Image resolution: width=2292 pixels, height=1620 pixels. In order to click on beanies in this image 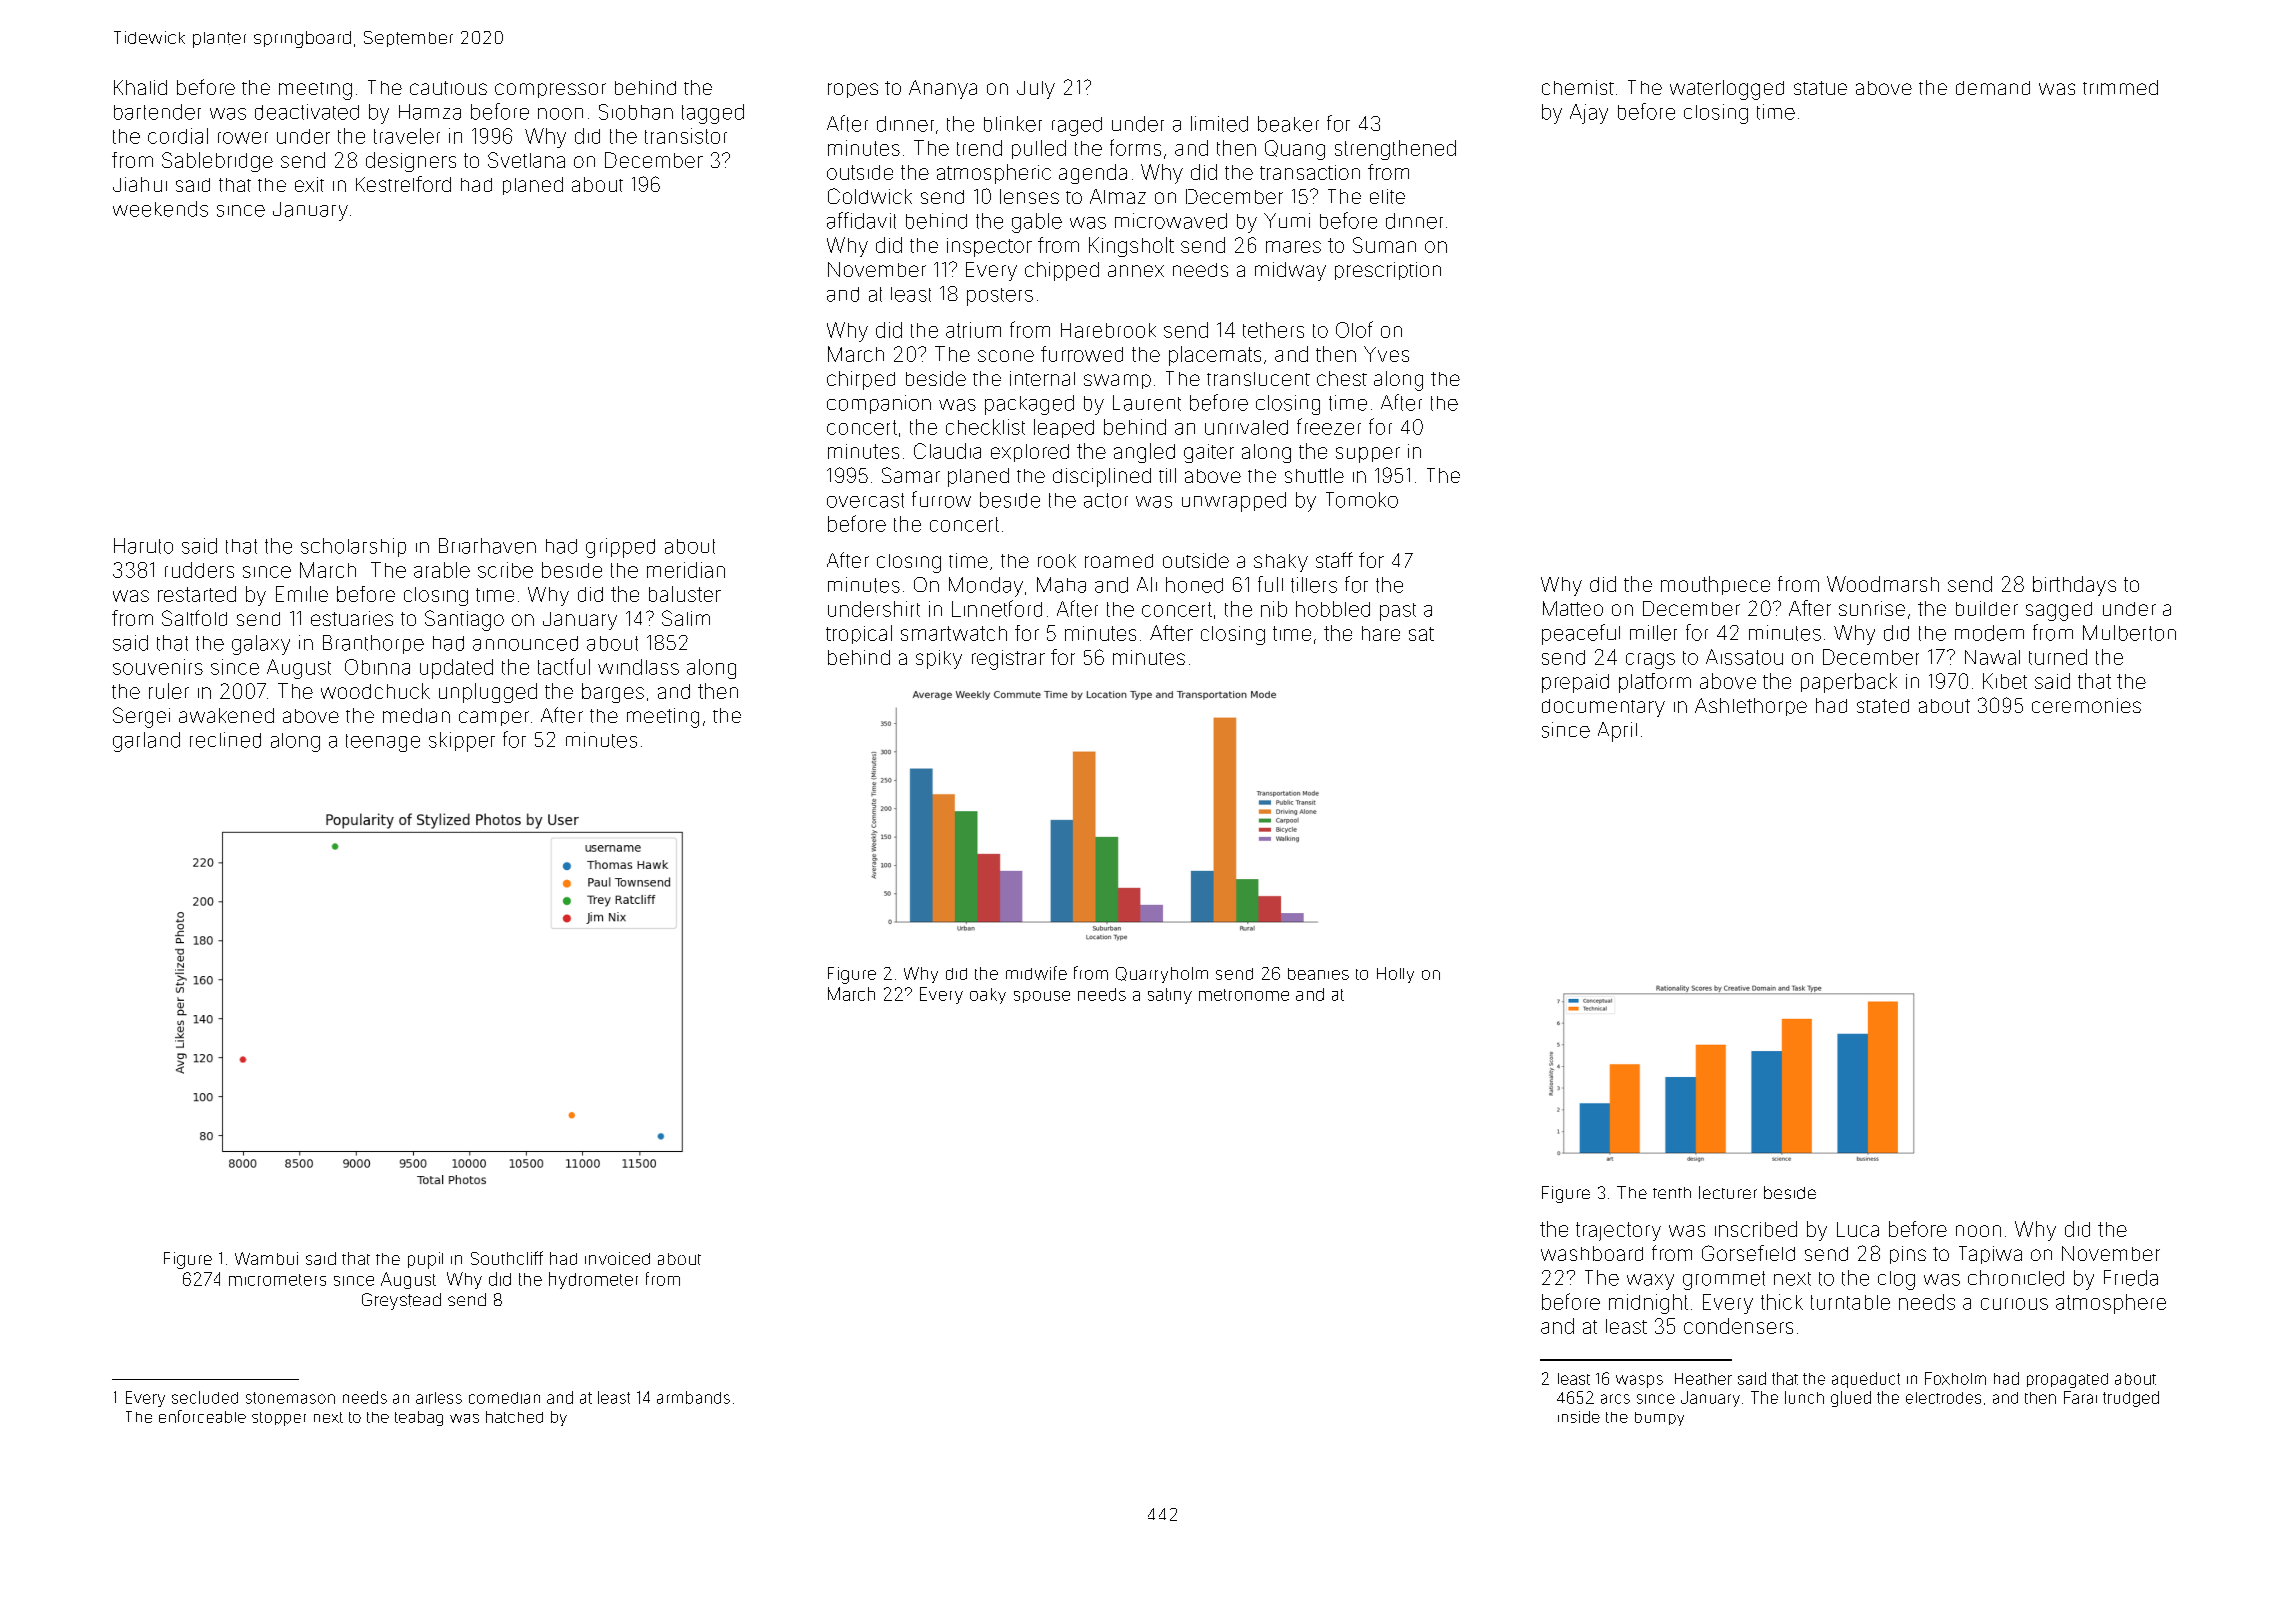, I will do `click(1318, 974)`.
